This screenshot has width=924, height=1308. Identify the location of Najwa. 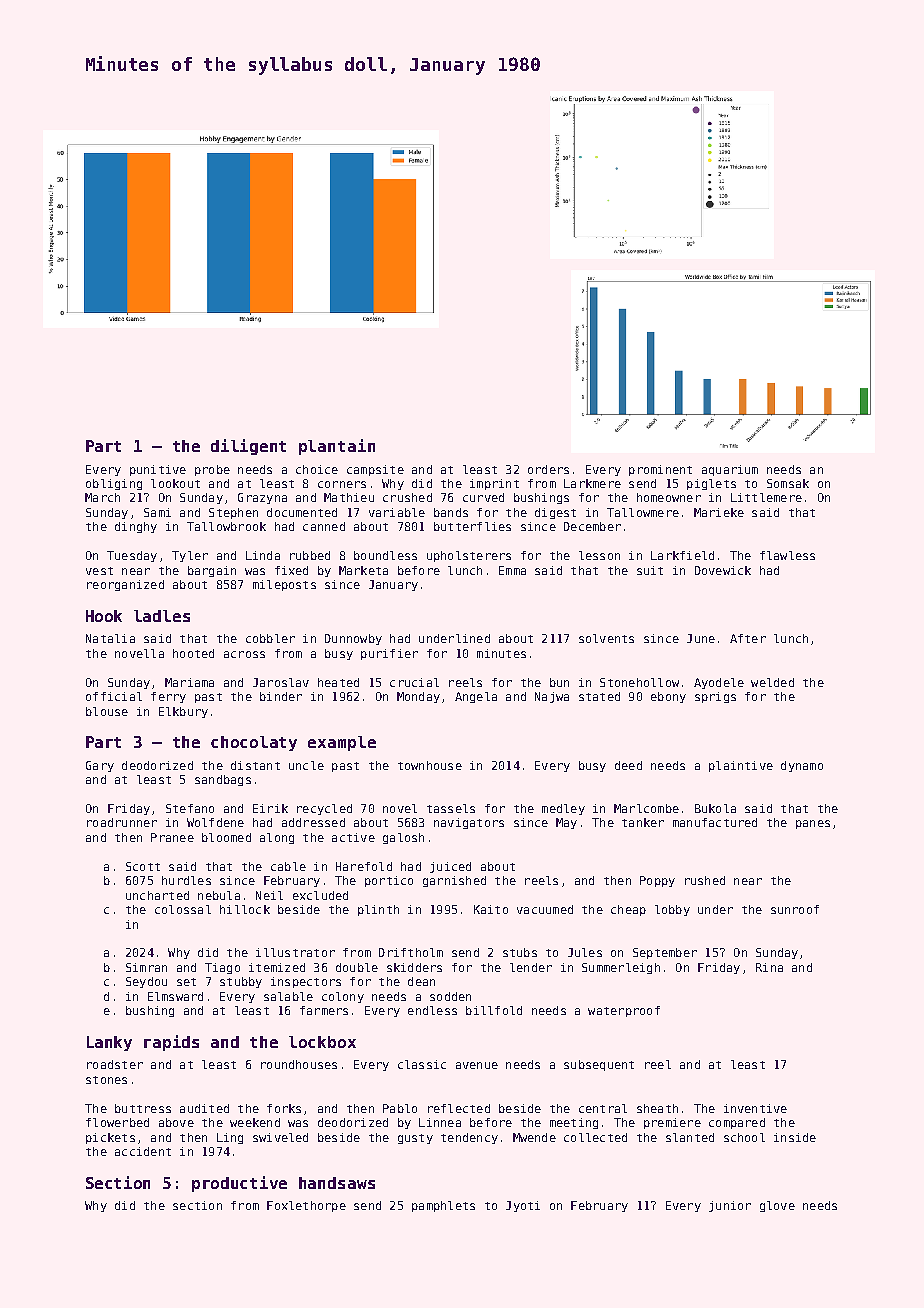
(552, 697).
